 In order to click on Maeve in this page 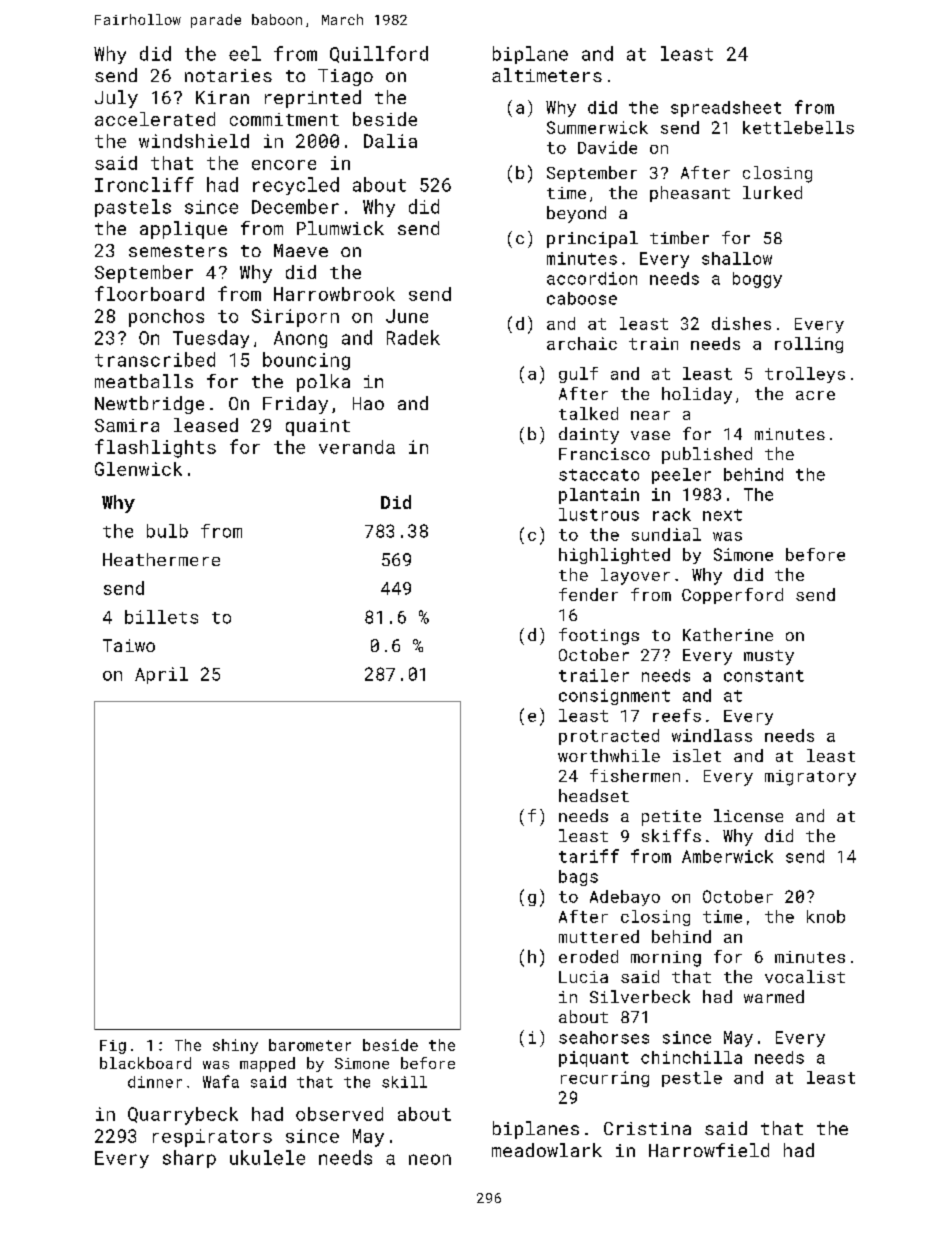, I will do `click(301, 250)`.
